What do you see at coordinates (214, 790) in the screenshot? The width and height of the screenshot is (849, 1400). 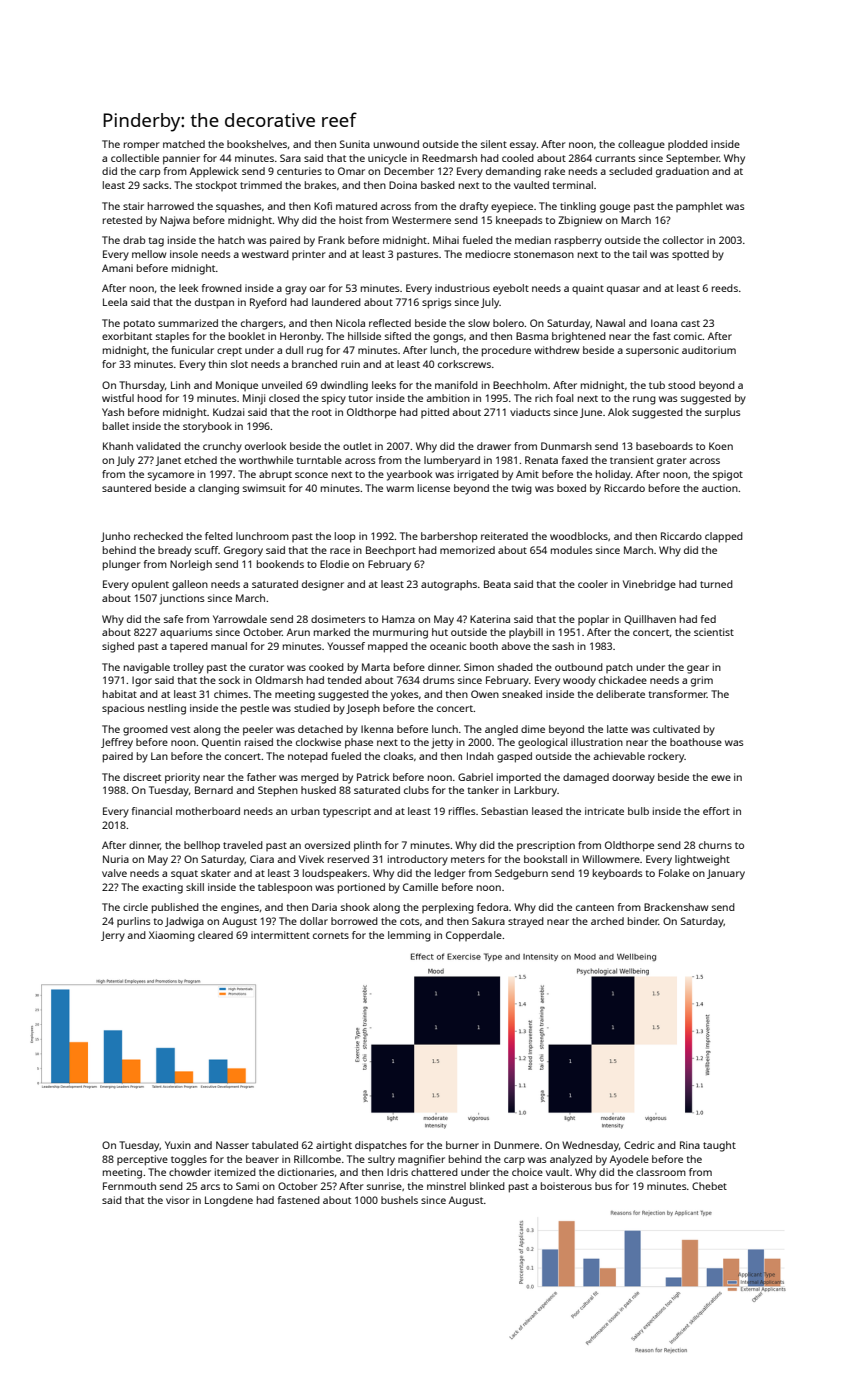 I see `Bernard` at bounding box center [214, 790].
